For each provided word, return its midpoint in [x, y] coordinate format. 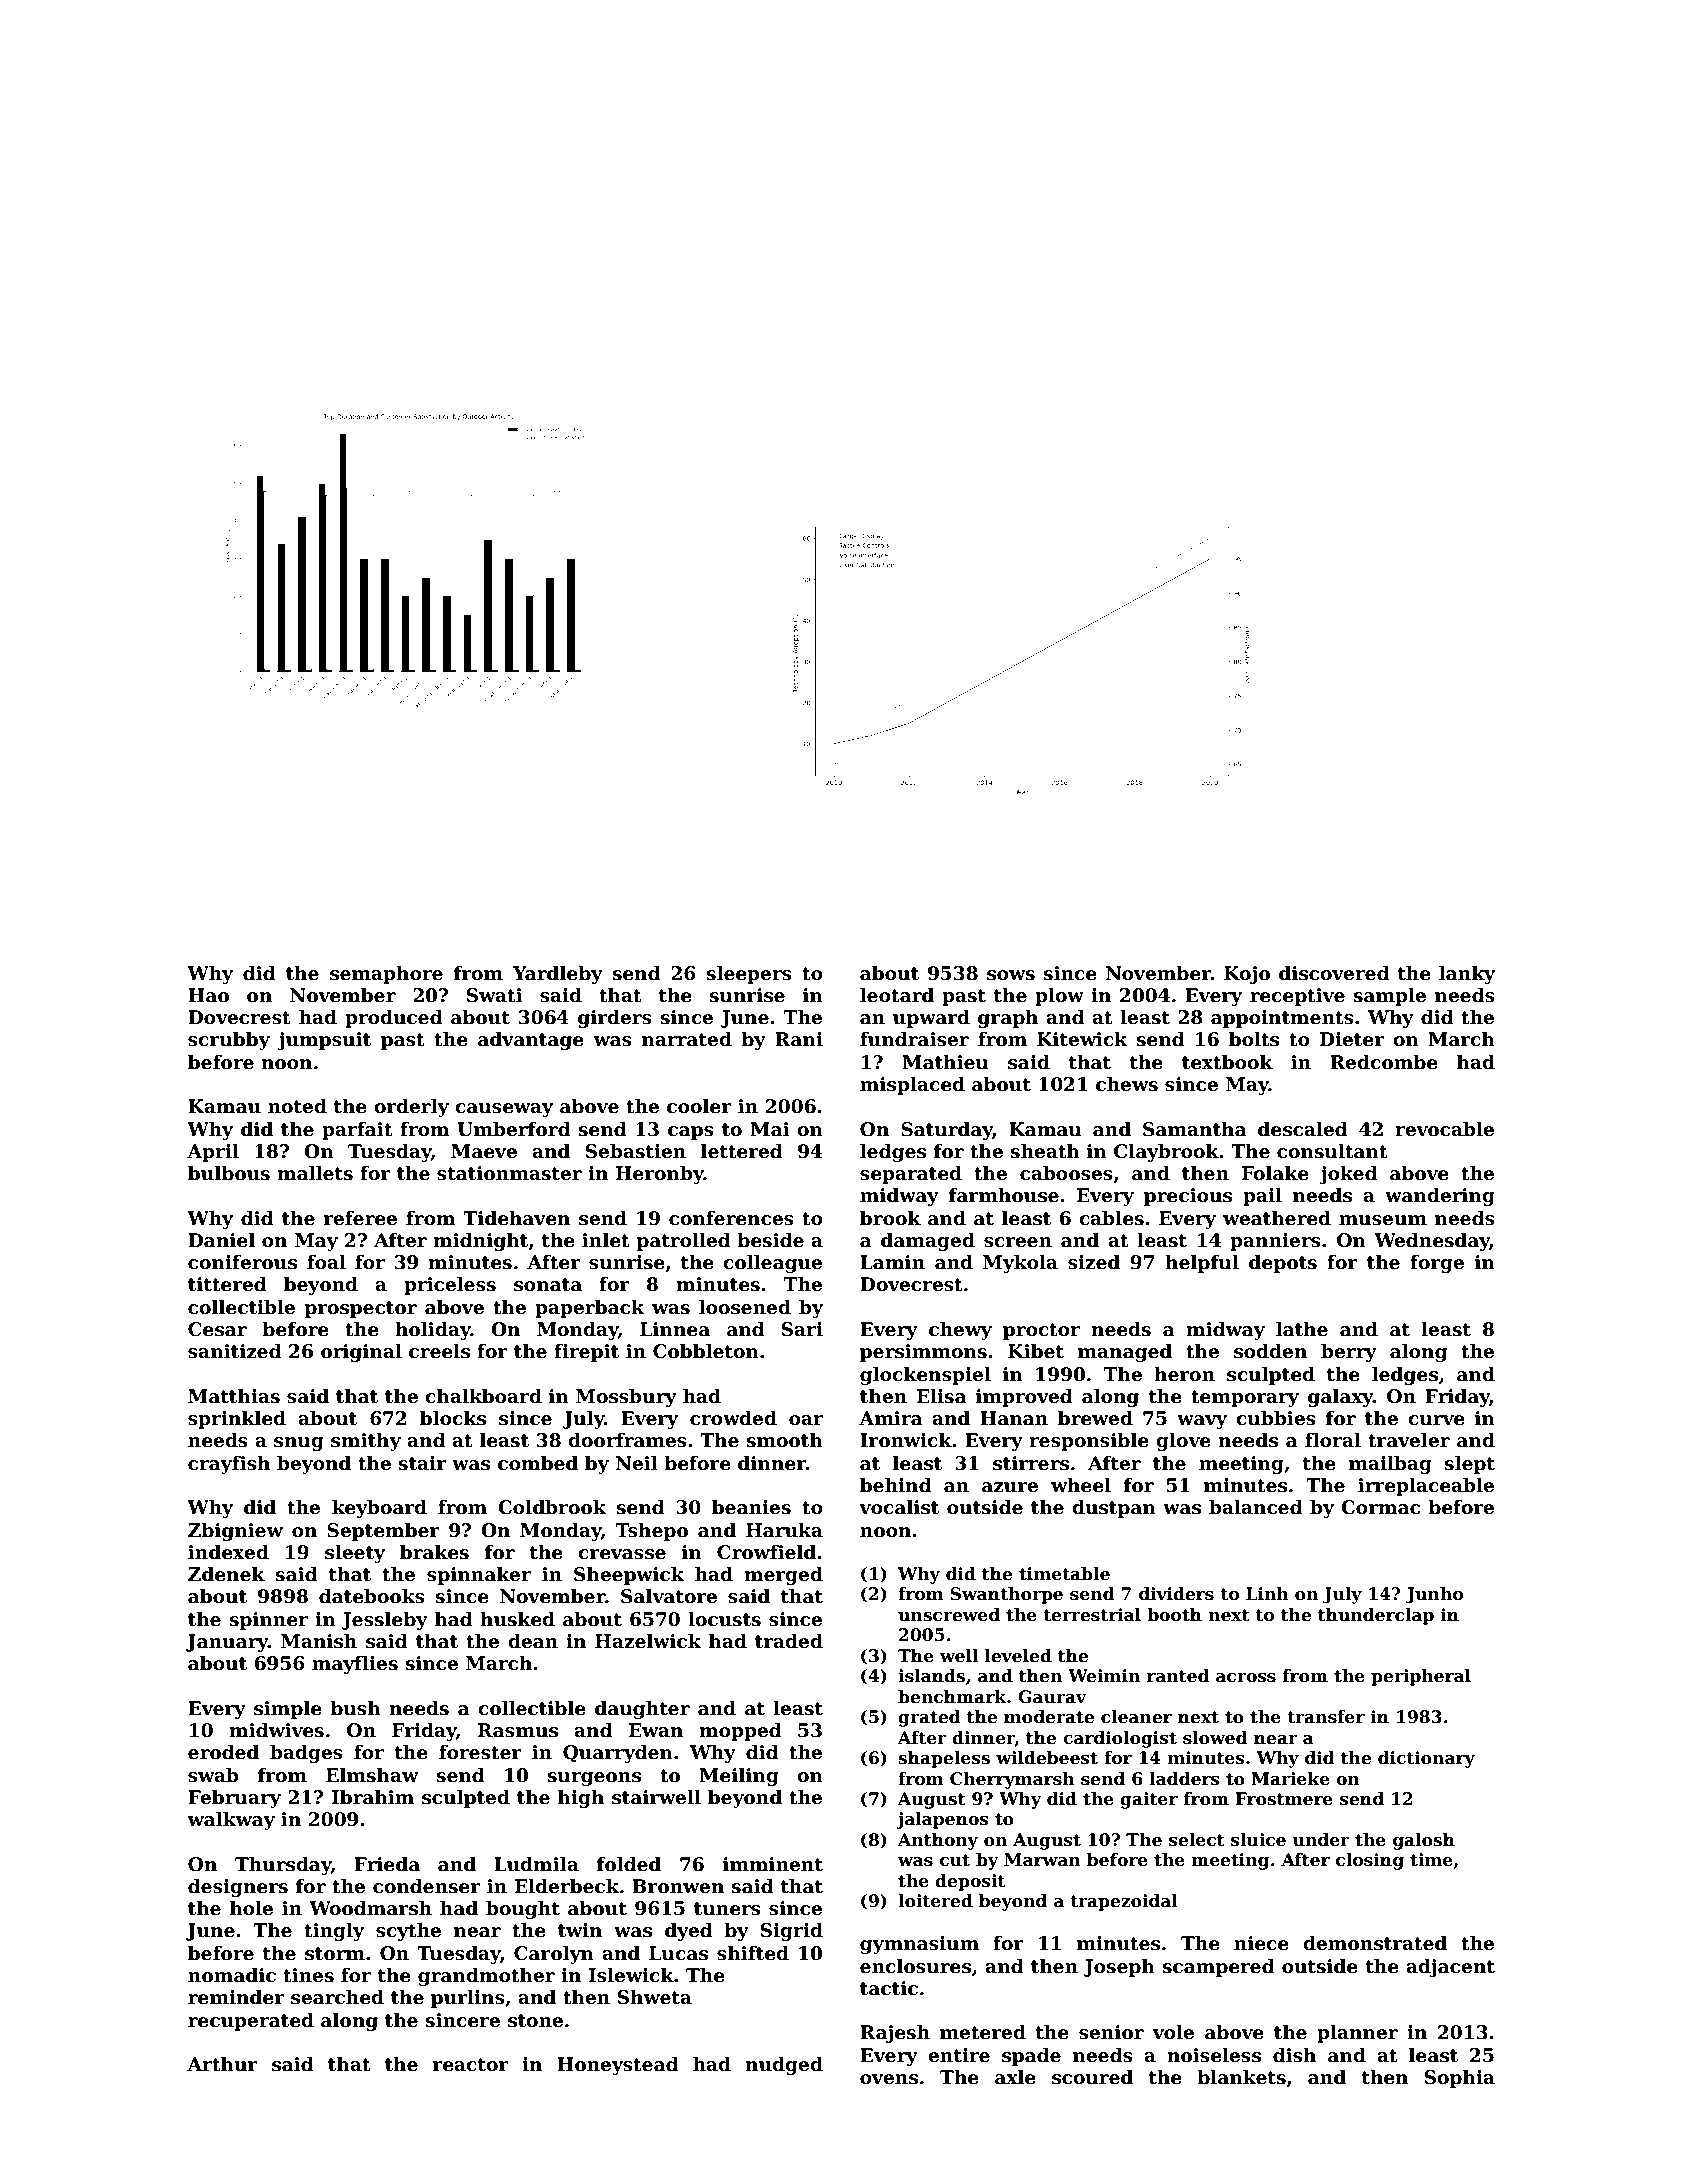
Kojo [1247, 975]
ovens [889, 2079]
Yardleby [558, 974]
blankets [1241, 2077]
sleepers [749, 974]
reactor [471, 2065]
